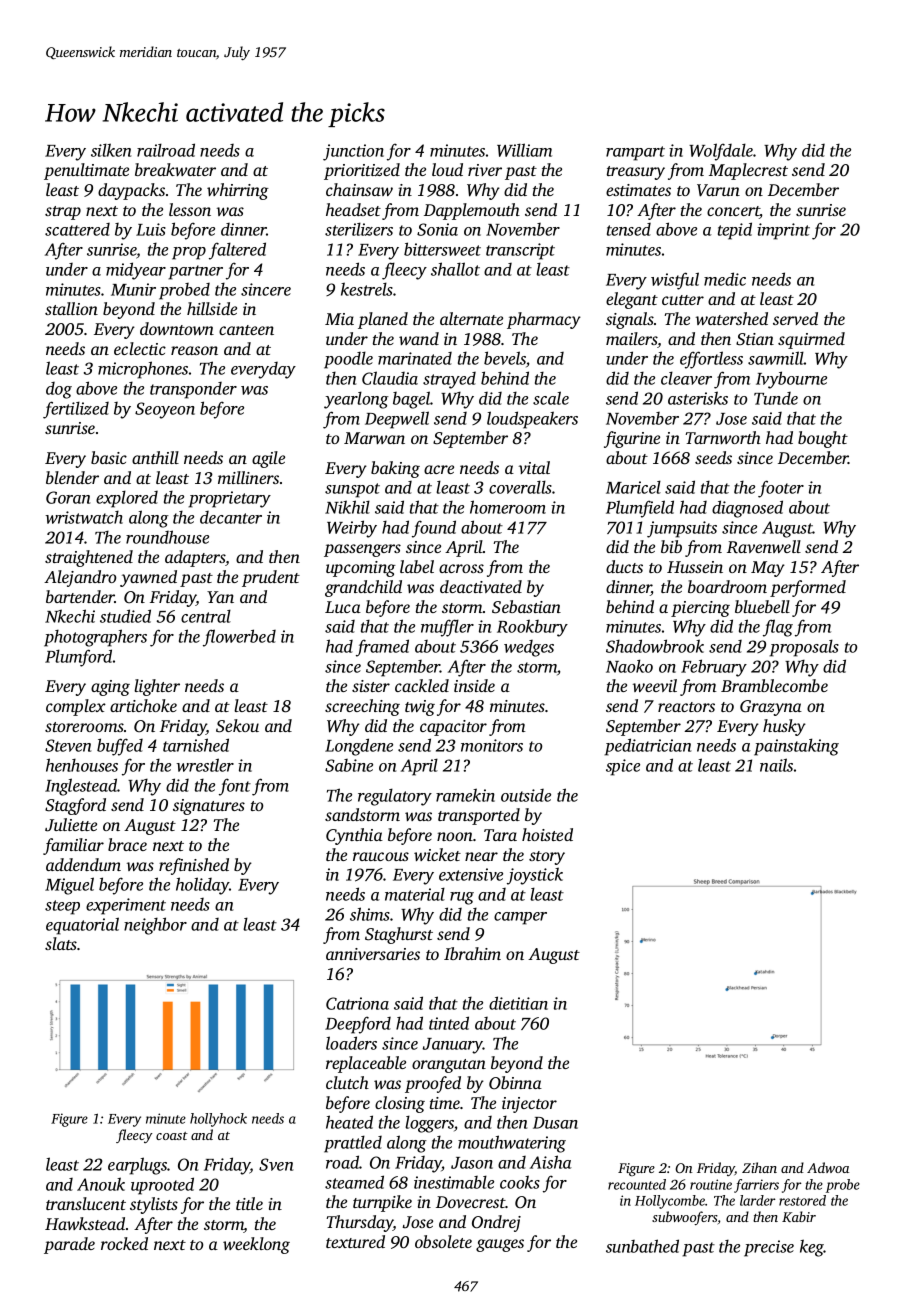 The width and height of the screenshot is (908, 1316). What do you see at coordinates (633, 487) in the screenshot?
I see `Maricel` at bounding box center [633, 487].
